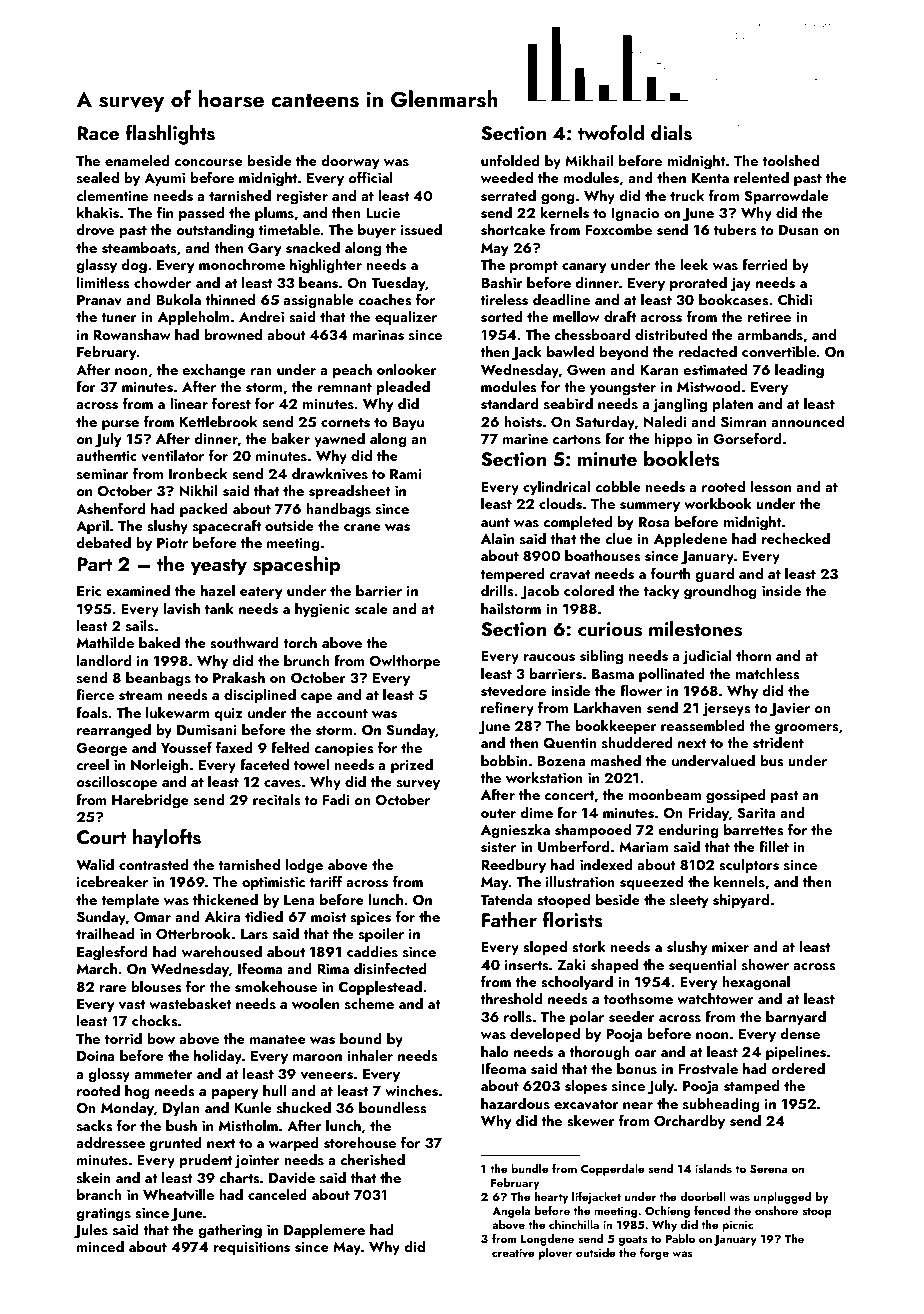 The image size is (924, 1314). Describe the element at coordinates (350, 162) in the page. I see `doorway` at that location.
